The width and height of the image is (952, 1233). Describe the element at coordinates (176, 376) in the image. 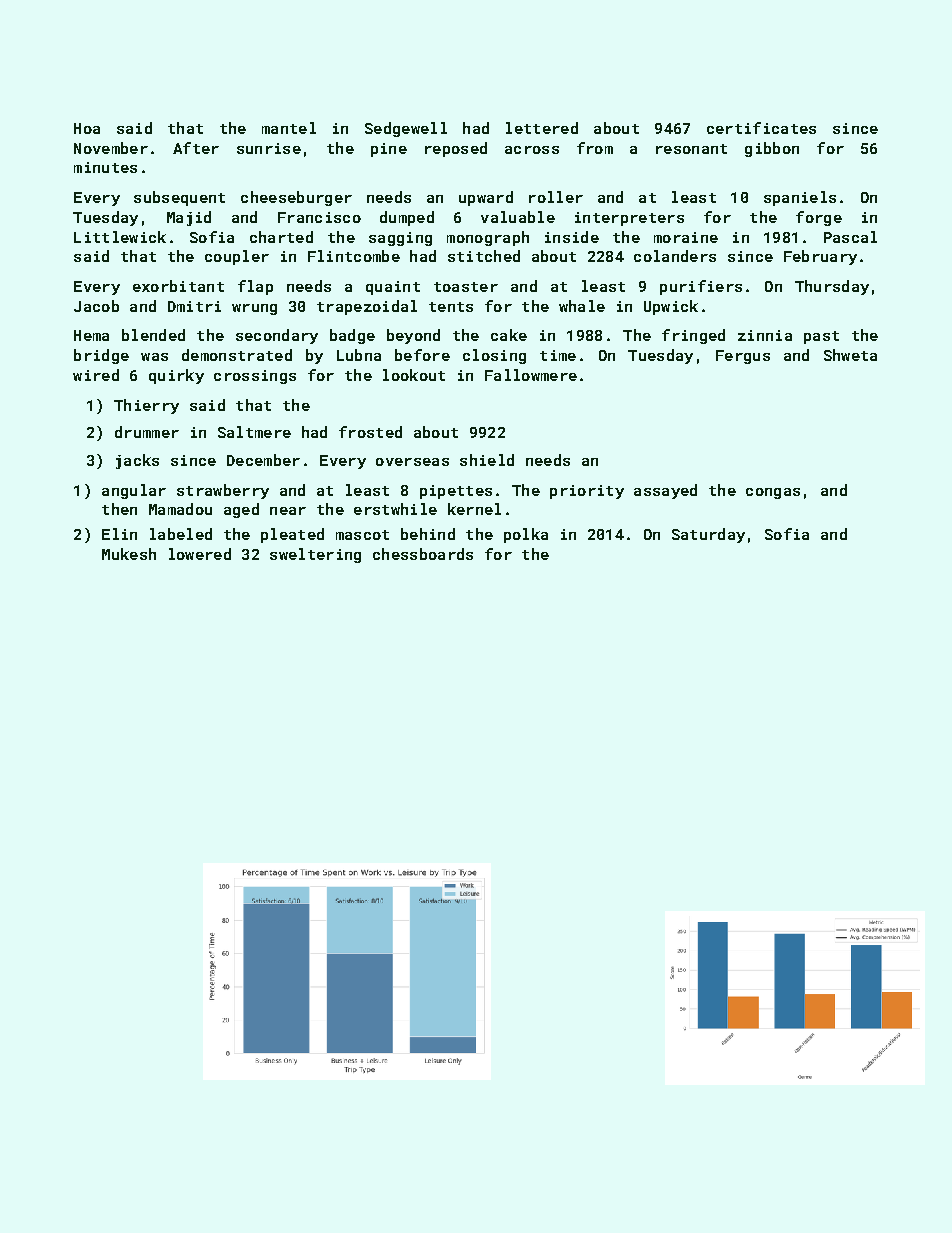

I see `quirky` at that location.
